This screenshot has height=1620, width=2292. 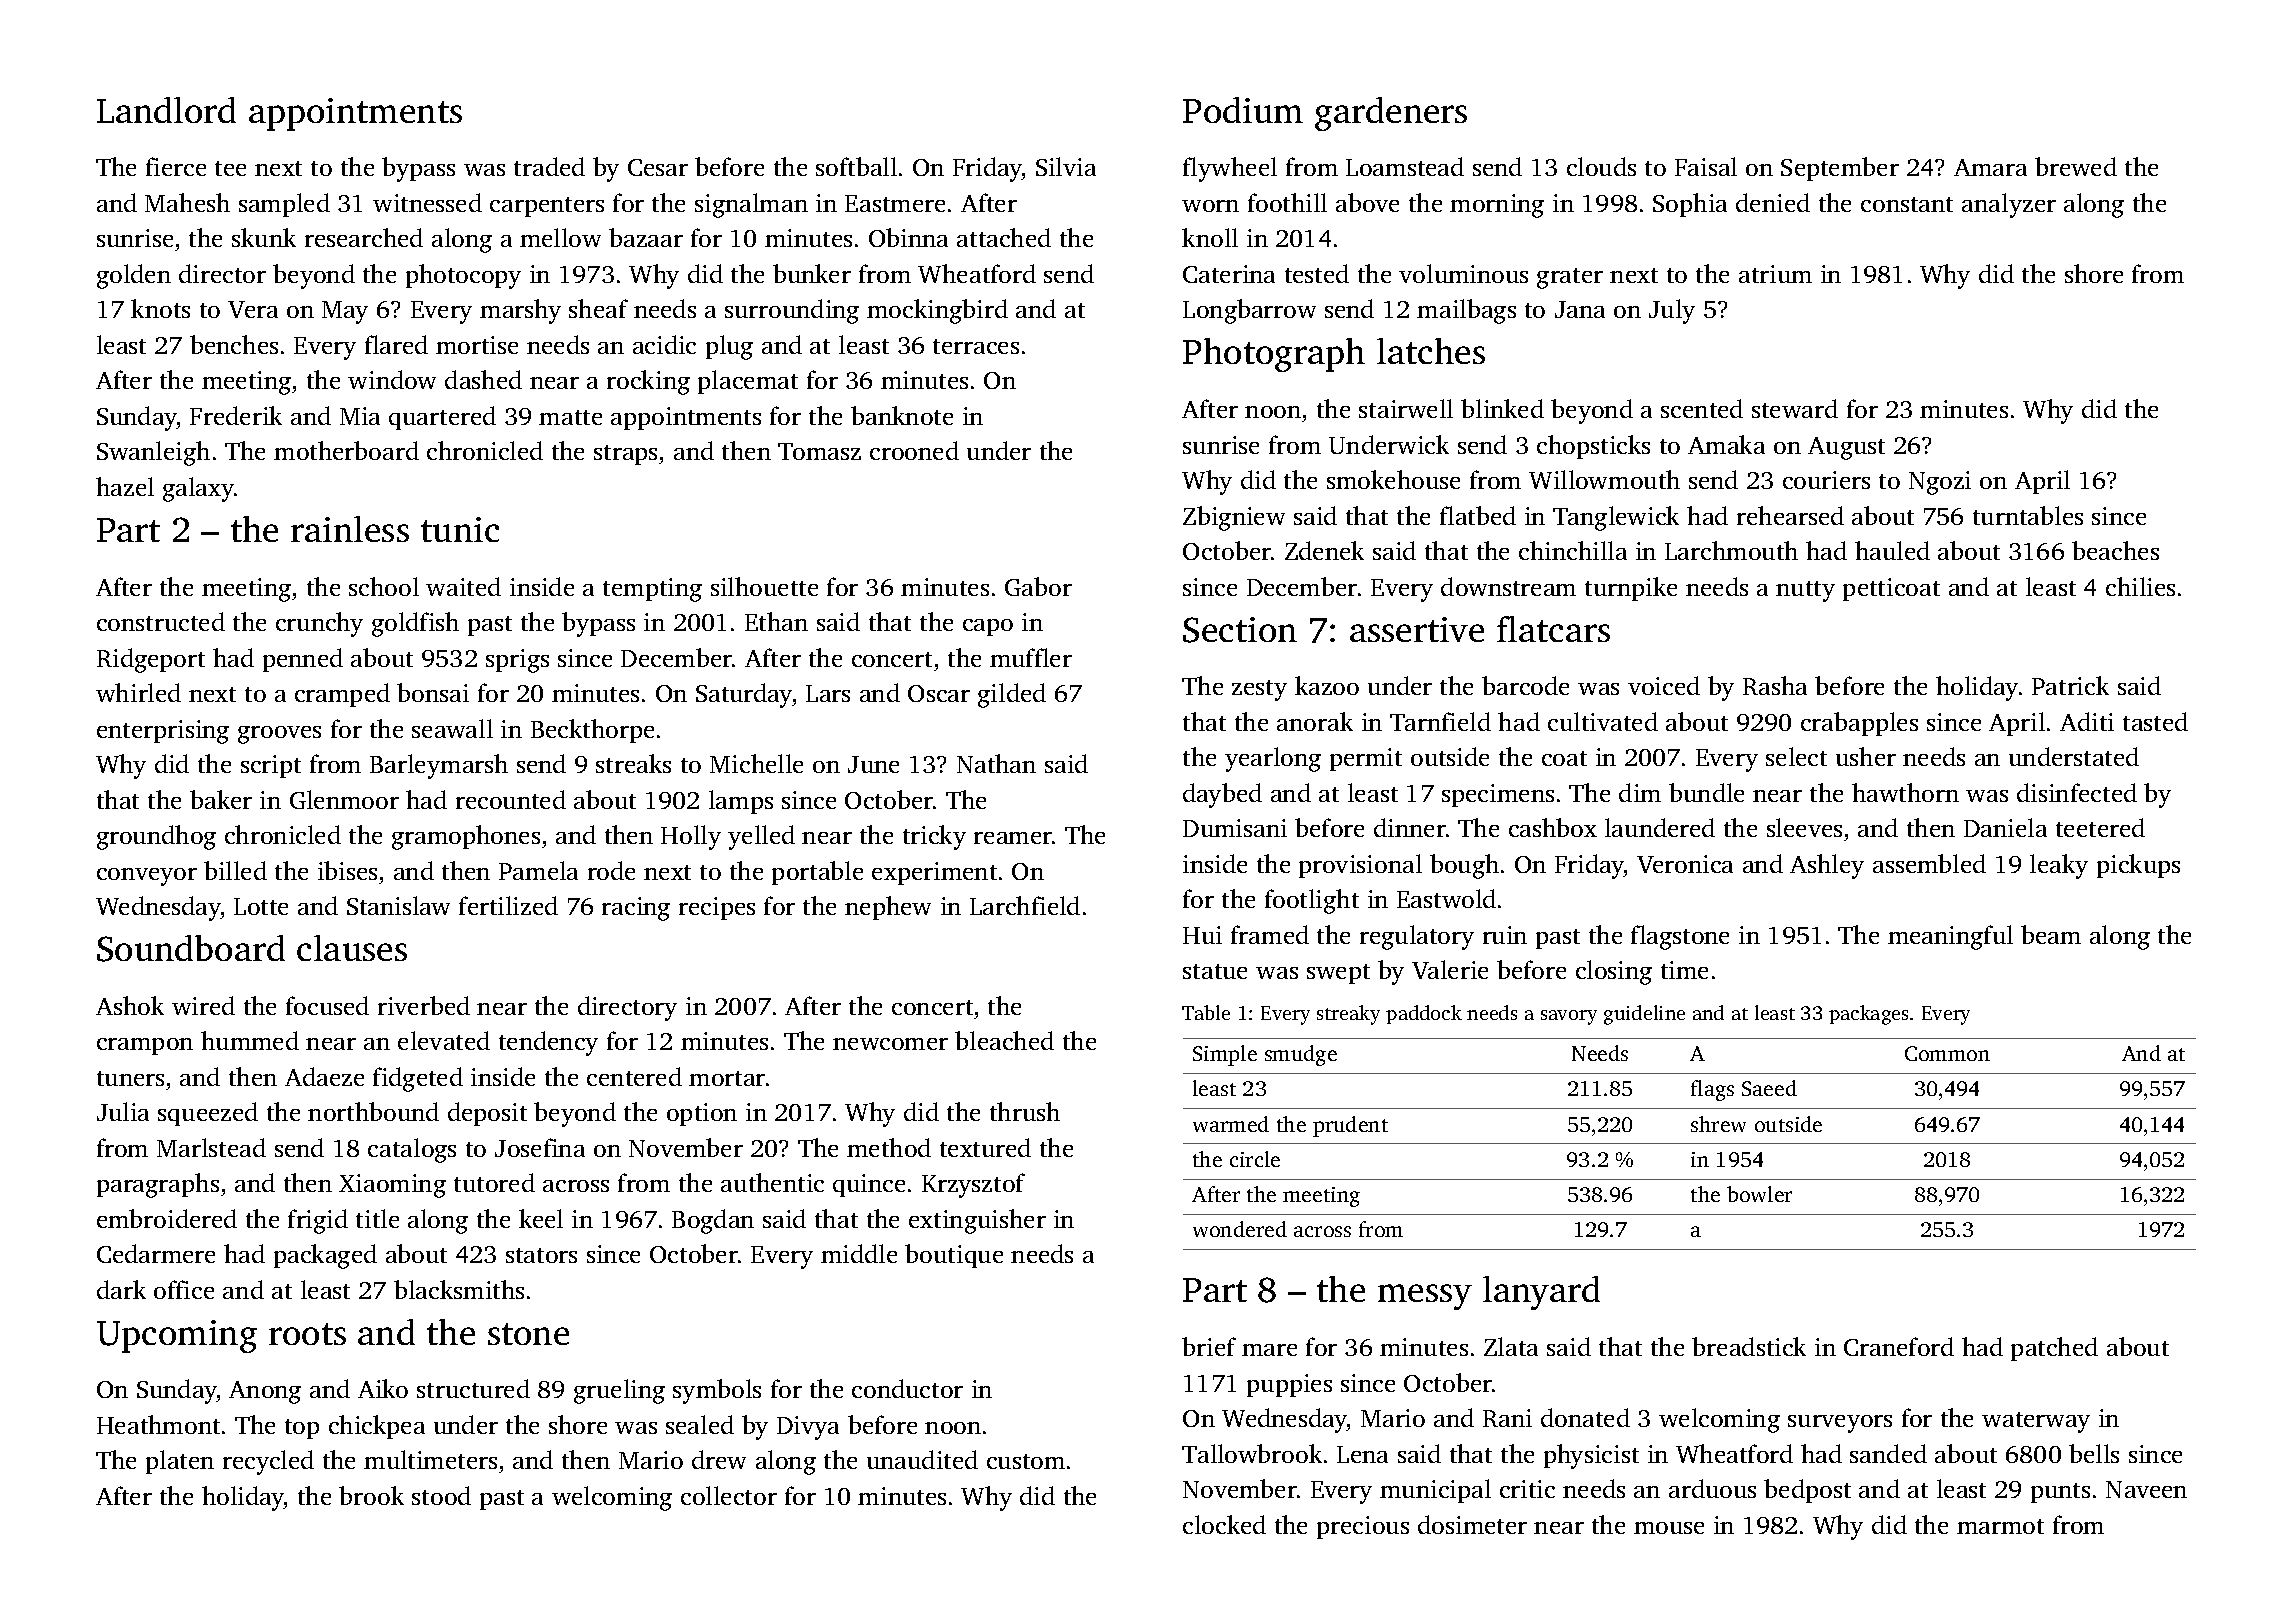 I want to click on traded, so click(x=549, y=166).
